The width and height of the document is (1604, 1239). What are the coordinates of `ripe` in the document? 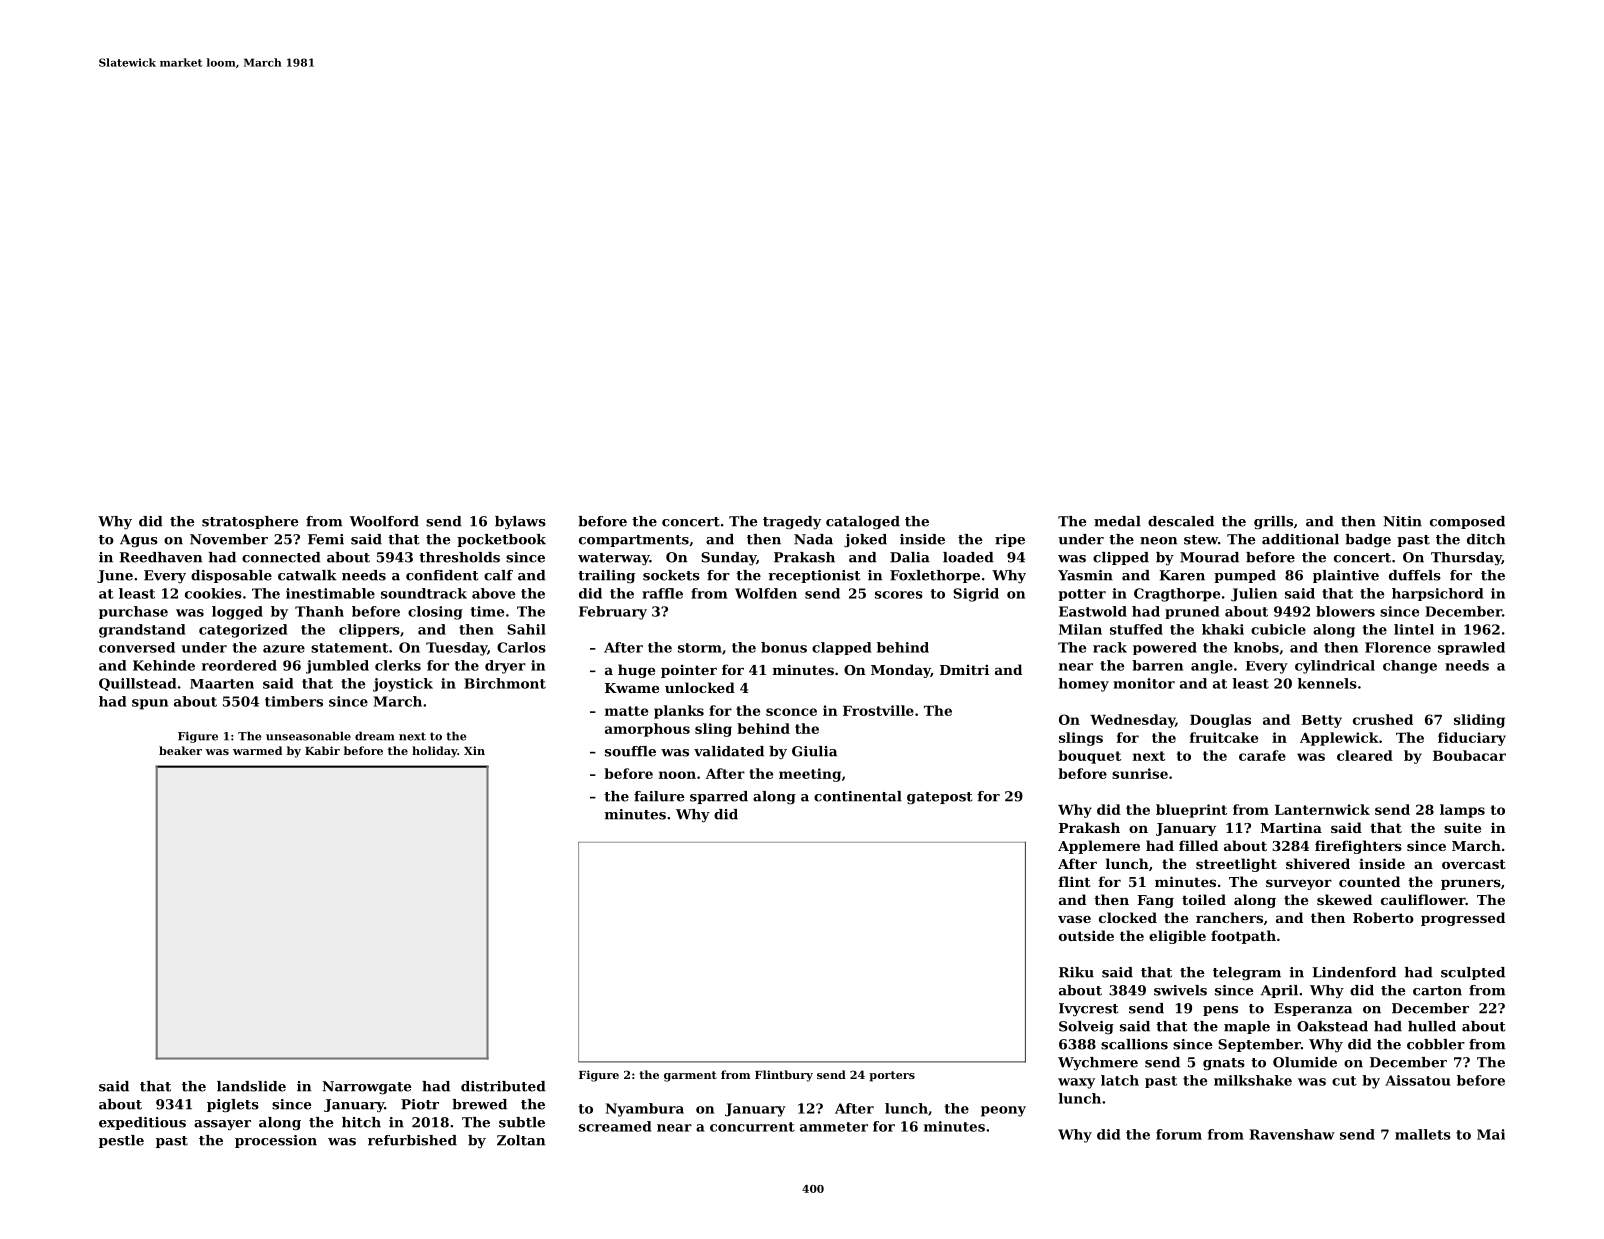 It's located at (1010, 540).
